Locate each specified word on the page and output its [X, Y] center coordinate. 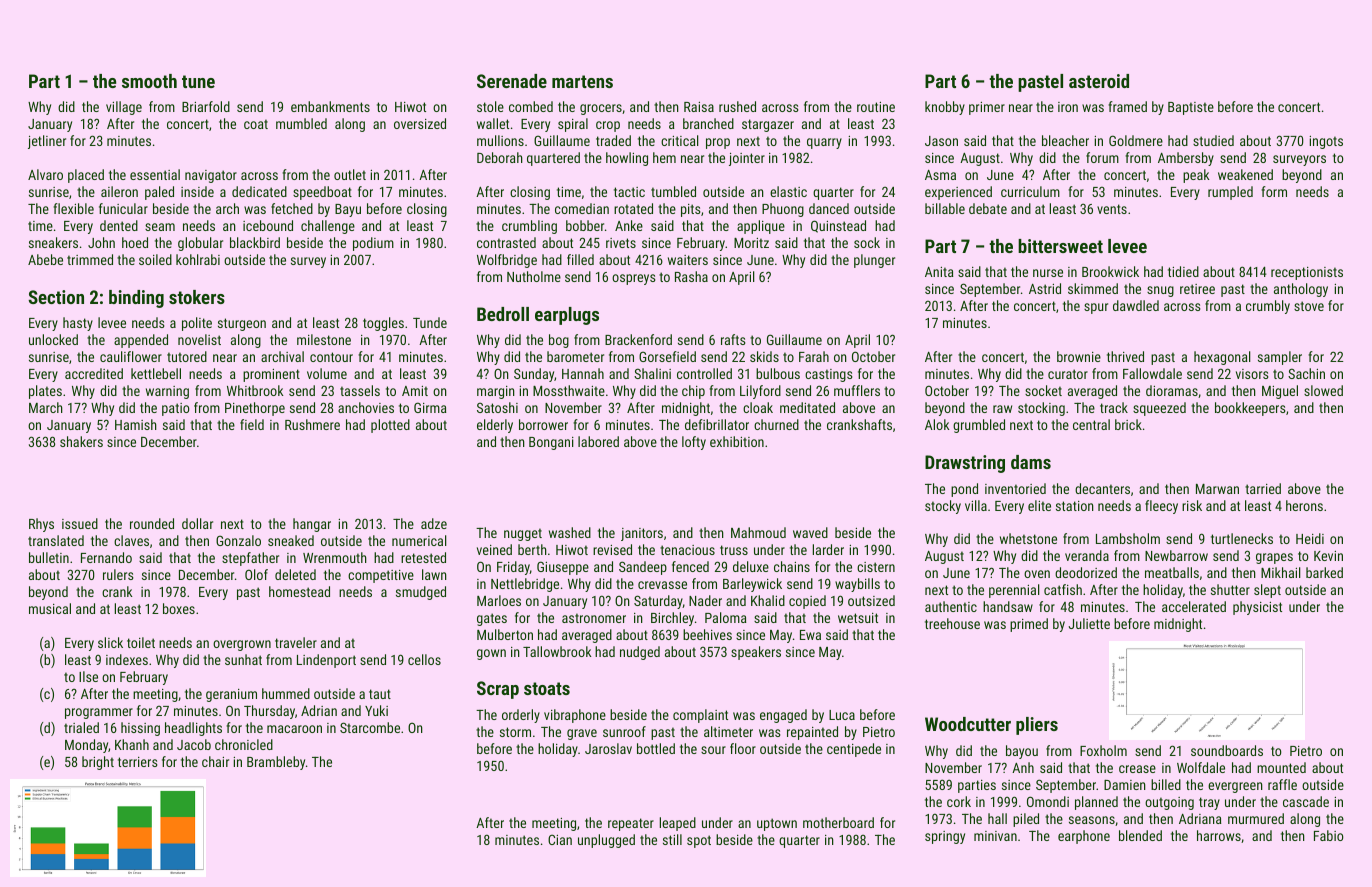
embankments [330, 106]
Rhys [41, 525]
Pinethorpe [255, 409]
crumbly [1268, 307]
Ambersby [1186, 159]
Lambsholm [1128, 538]
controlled [704, 373]
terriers [138, 762]
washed [570, 532]
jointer [747, 159]
